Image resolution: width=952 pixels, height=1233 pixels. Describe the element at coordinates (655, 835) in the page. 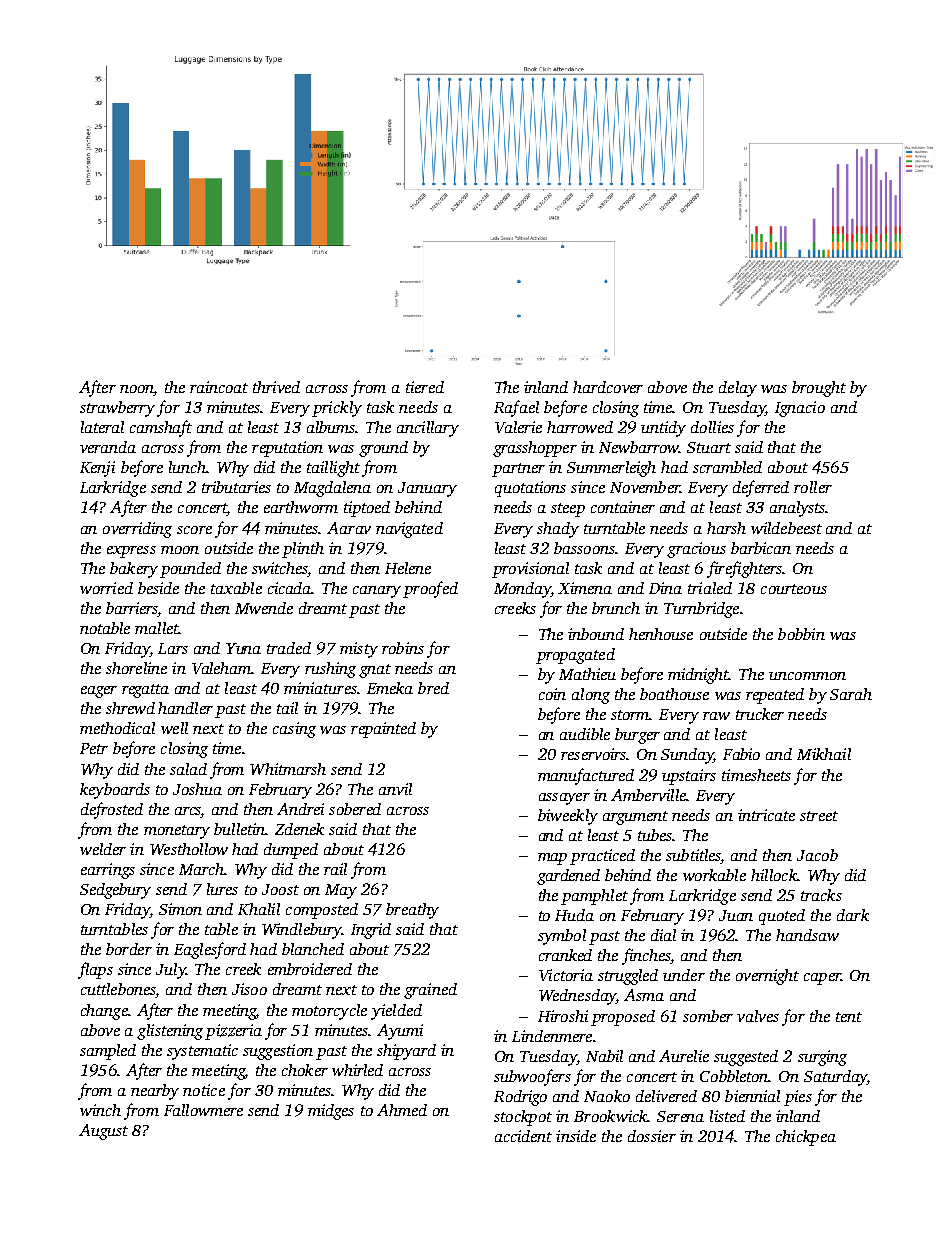

I see `tubes` at that location.
